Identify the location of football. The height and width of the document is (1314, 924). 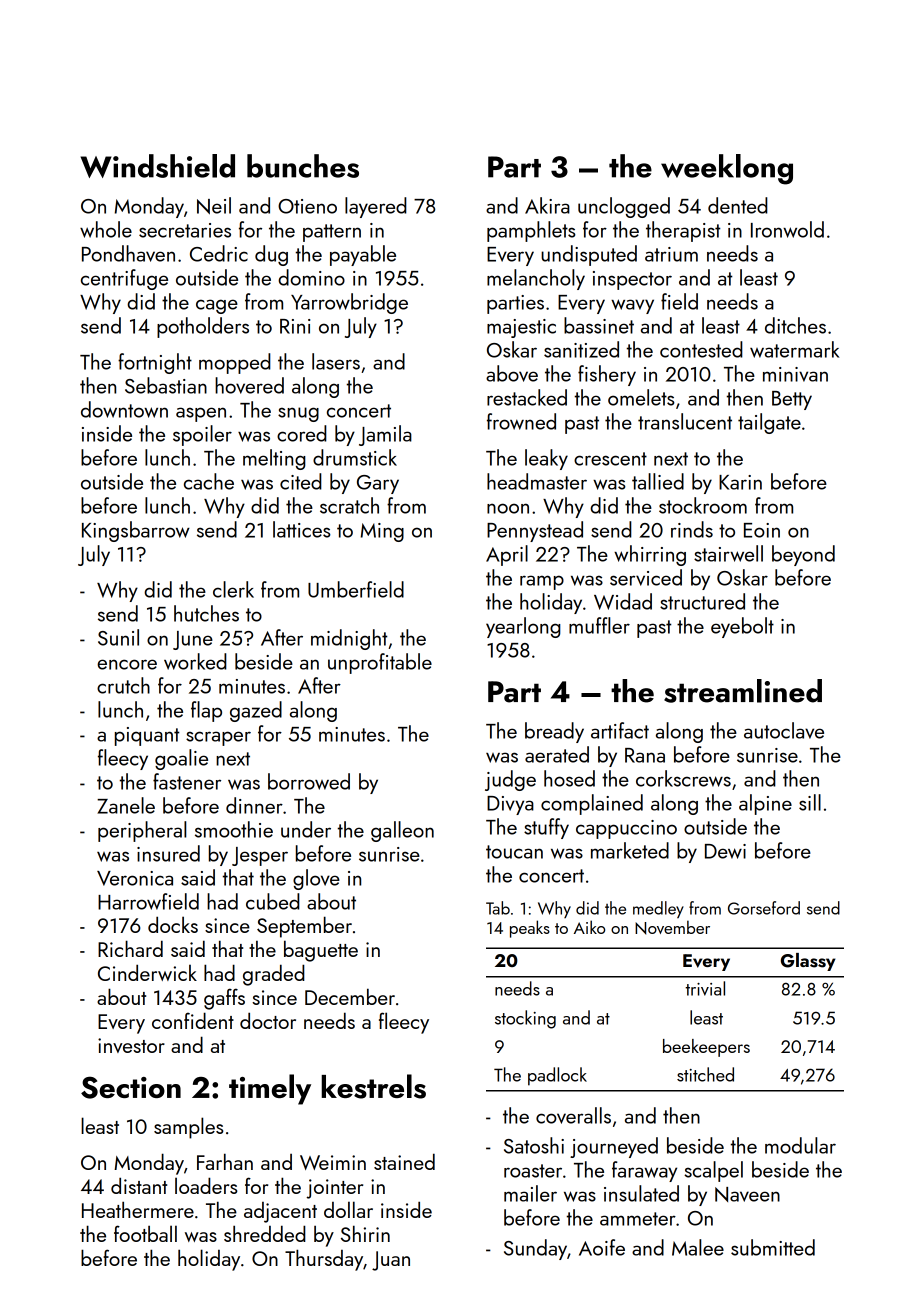
(145, 1233).
